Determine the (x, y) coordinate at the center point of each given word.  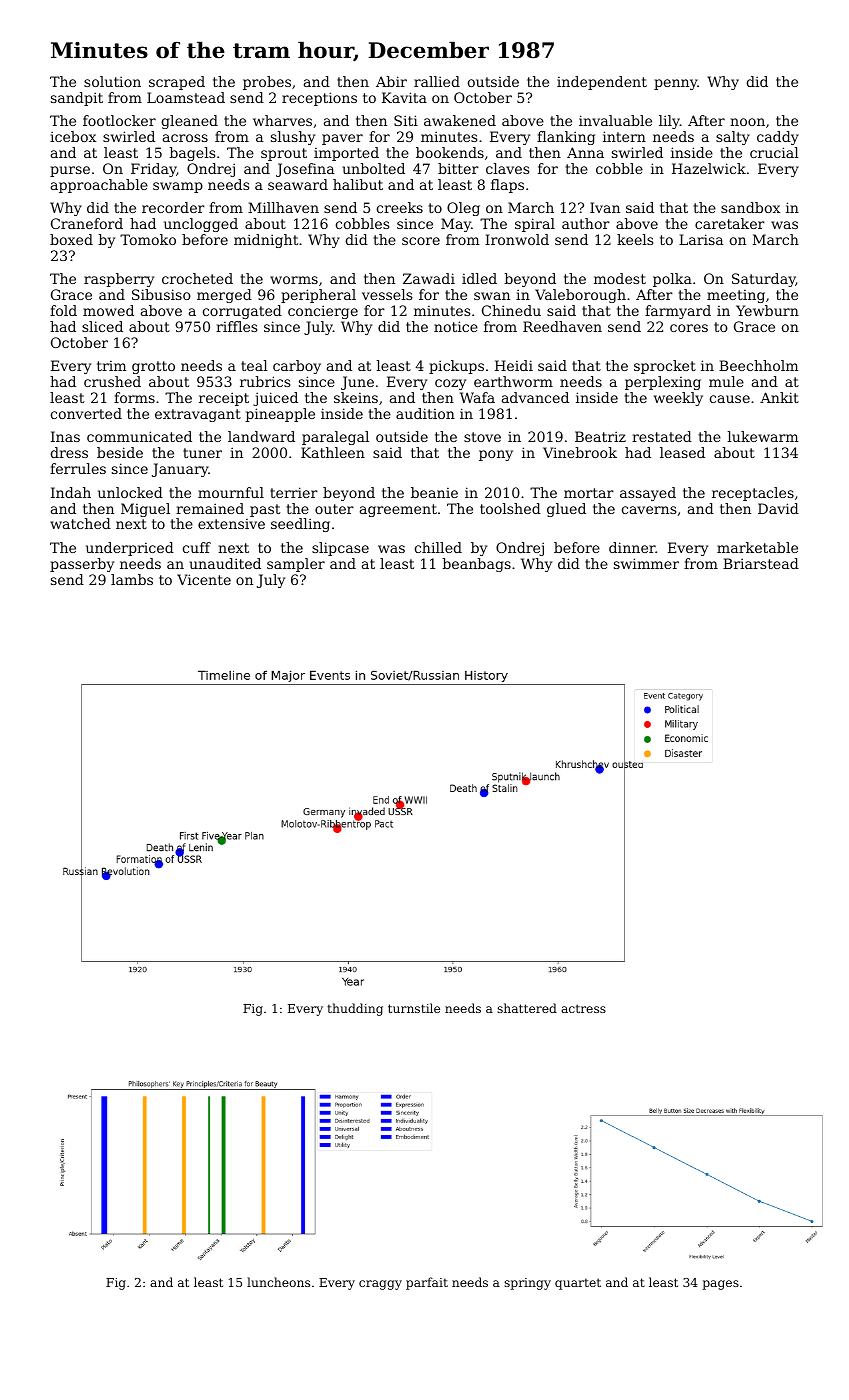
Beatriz (600, 436)
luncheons (278, 1282)
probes (267, 83)
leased (682, 452)
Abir (391, 81)
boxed (71, 239)
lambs (132, 579)
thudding (355, 1009)
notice (456, 326)
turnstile (414, 1008)
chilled (438, 547)
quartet (578, 1284)
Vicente (204, 579)
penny (676, 84)
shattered (527, 1008)
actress (583, 1008)
